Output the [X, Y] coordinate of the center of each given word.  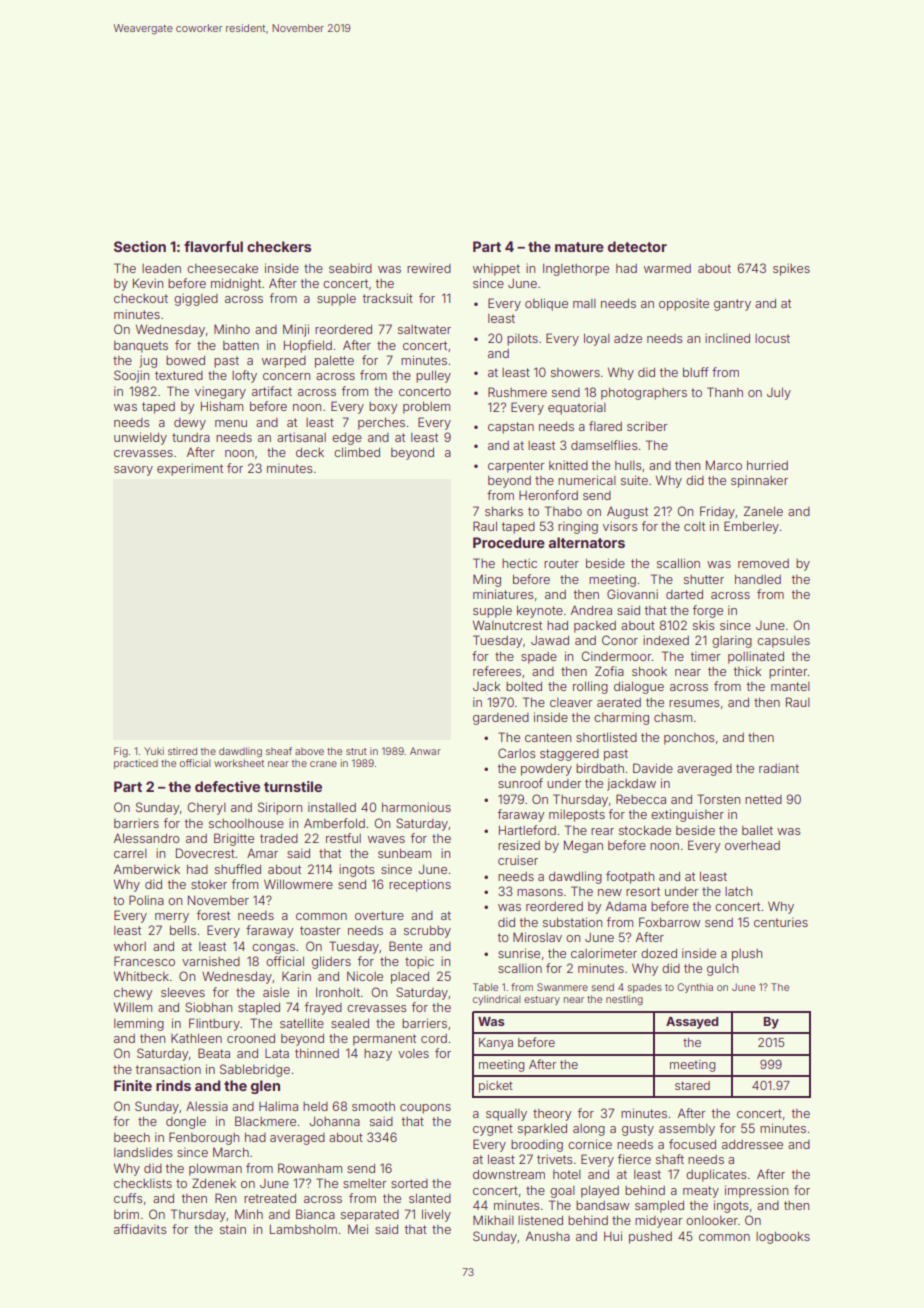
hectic [519, 563]
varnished [211, 961]
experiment [190, 469]
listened [540, 1220]
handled [758, 579]
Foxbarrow [669, 922]
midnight [236, 284]
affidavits [140, 1229]
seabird [350, 268]
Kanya [496, 1044]
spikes [791, 269]
